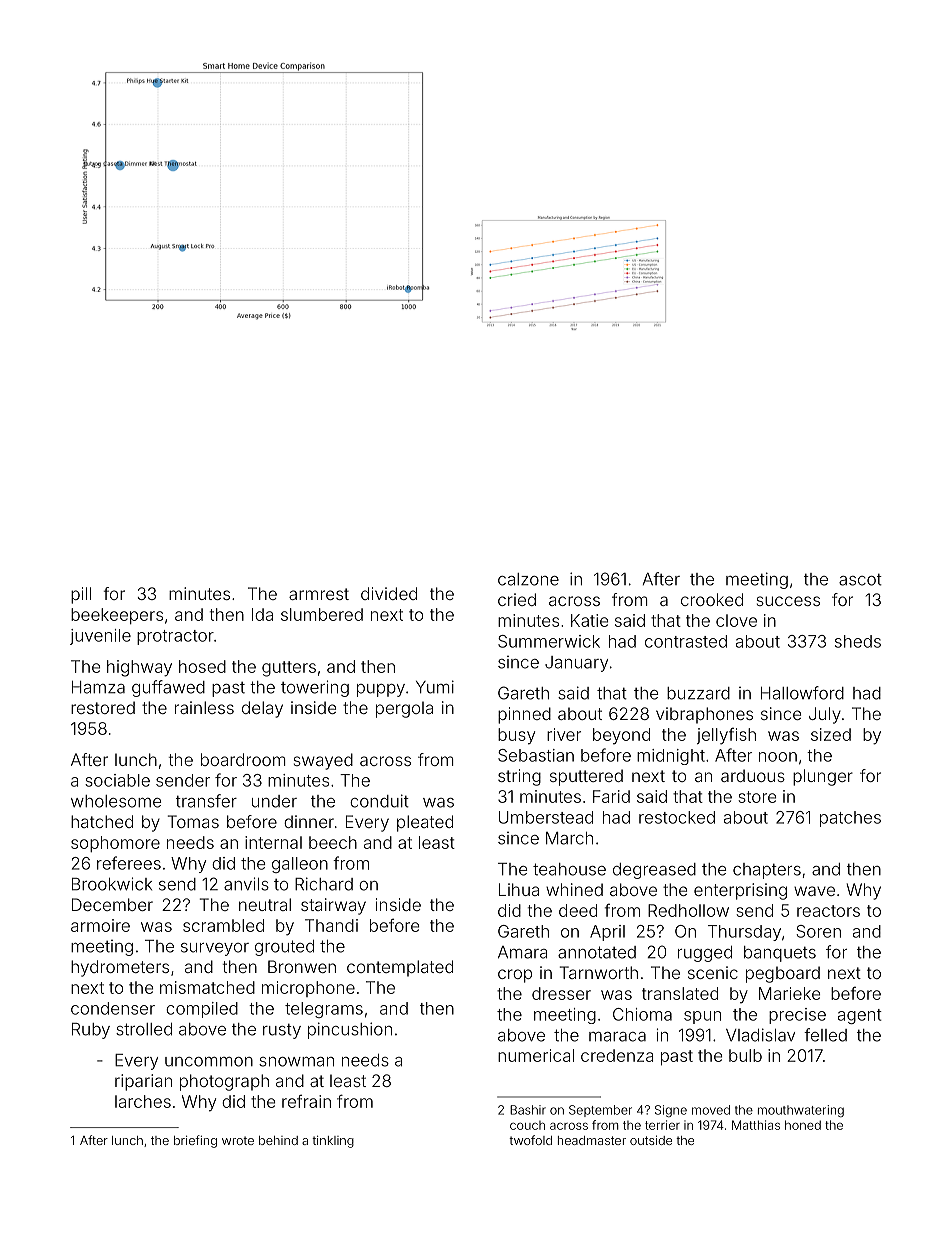  I want to click on plunger, so click(823, 777).
